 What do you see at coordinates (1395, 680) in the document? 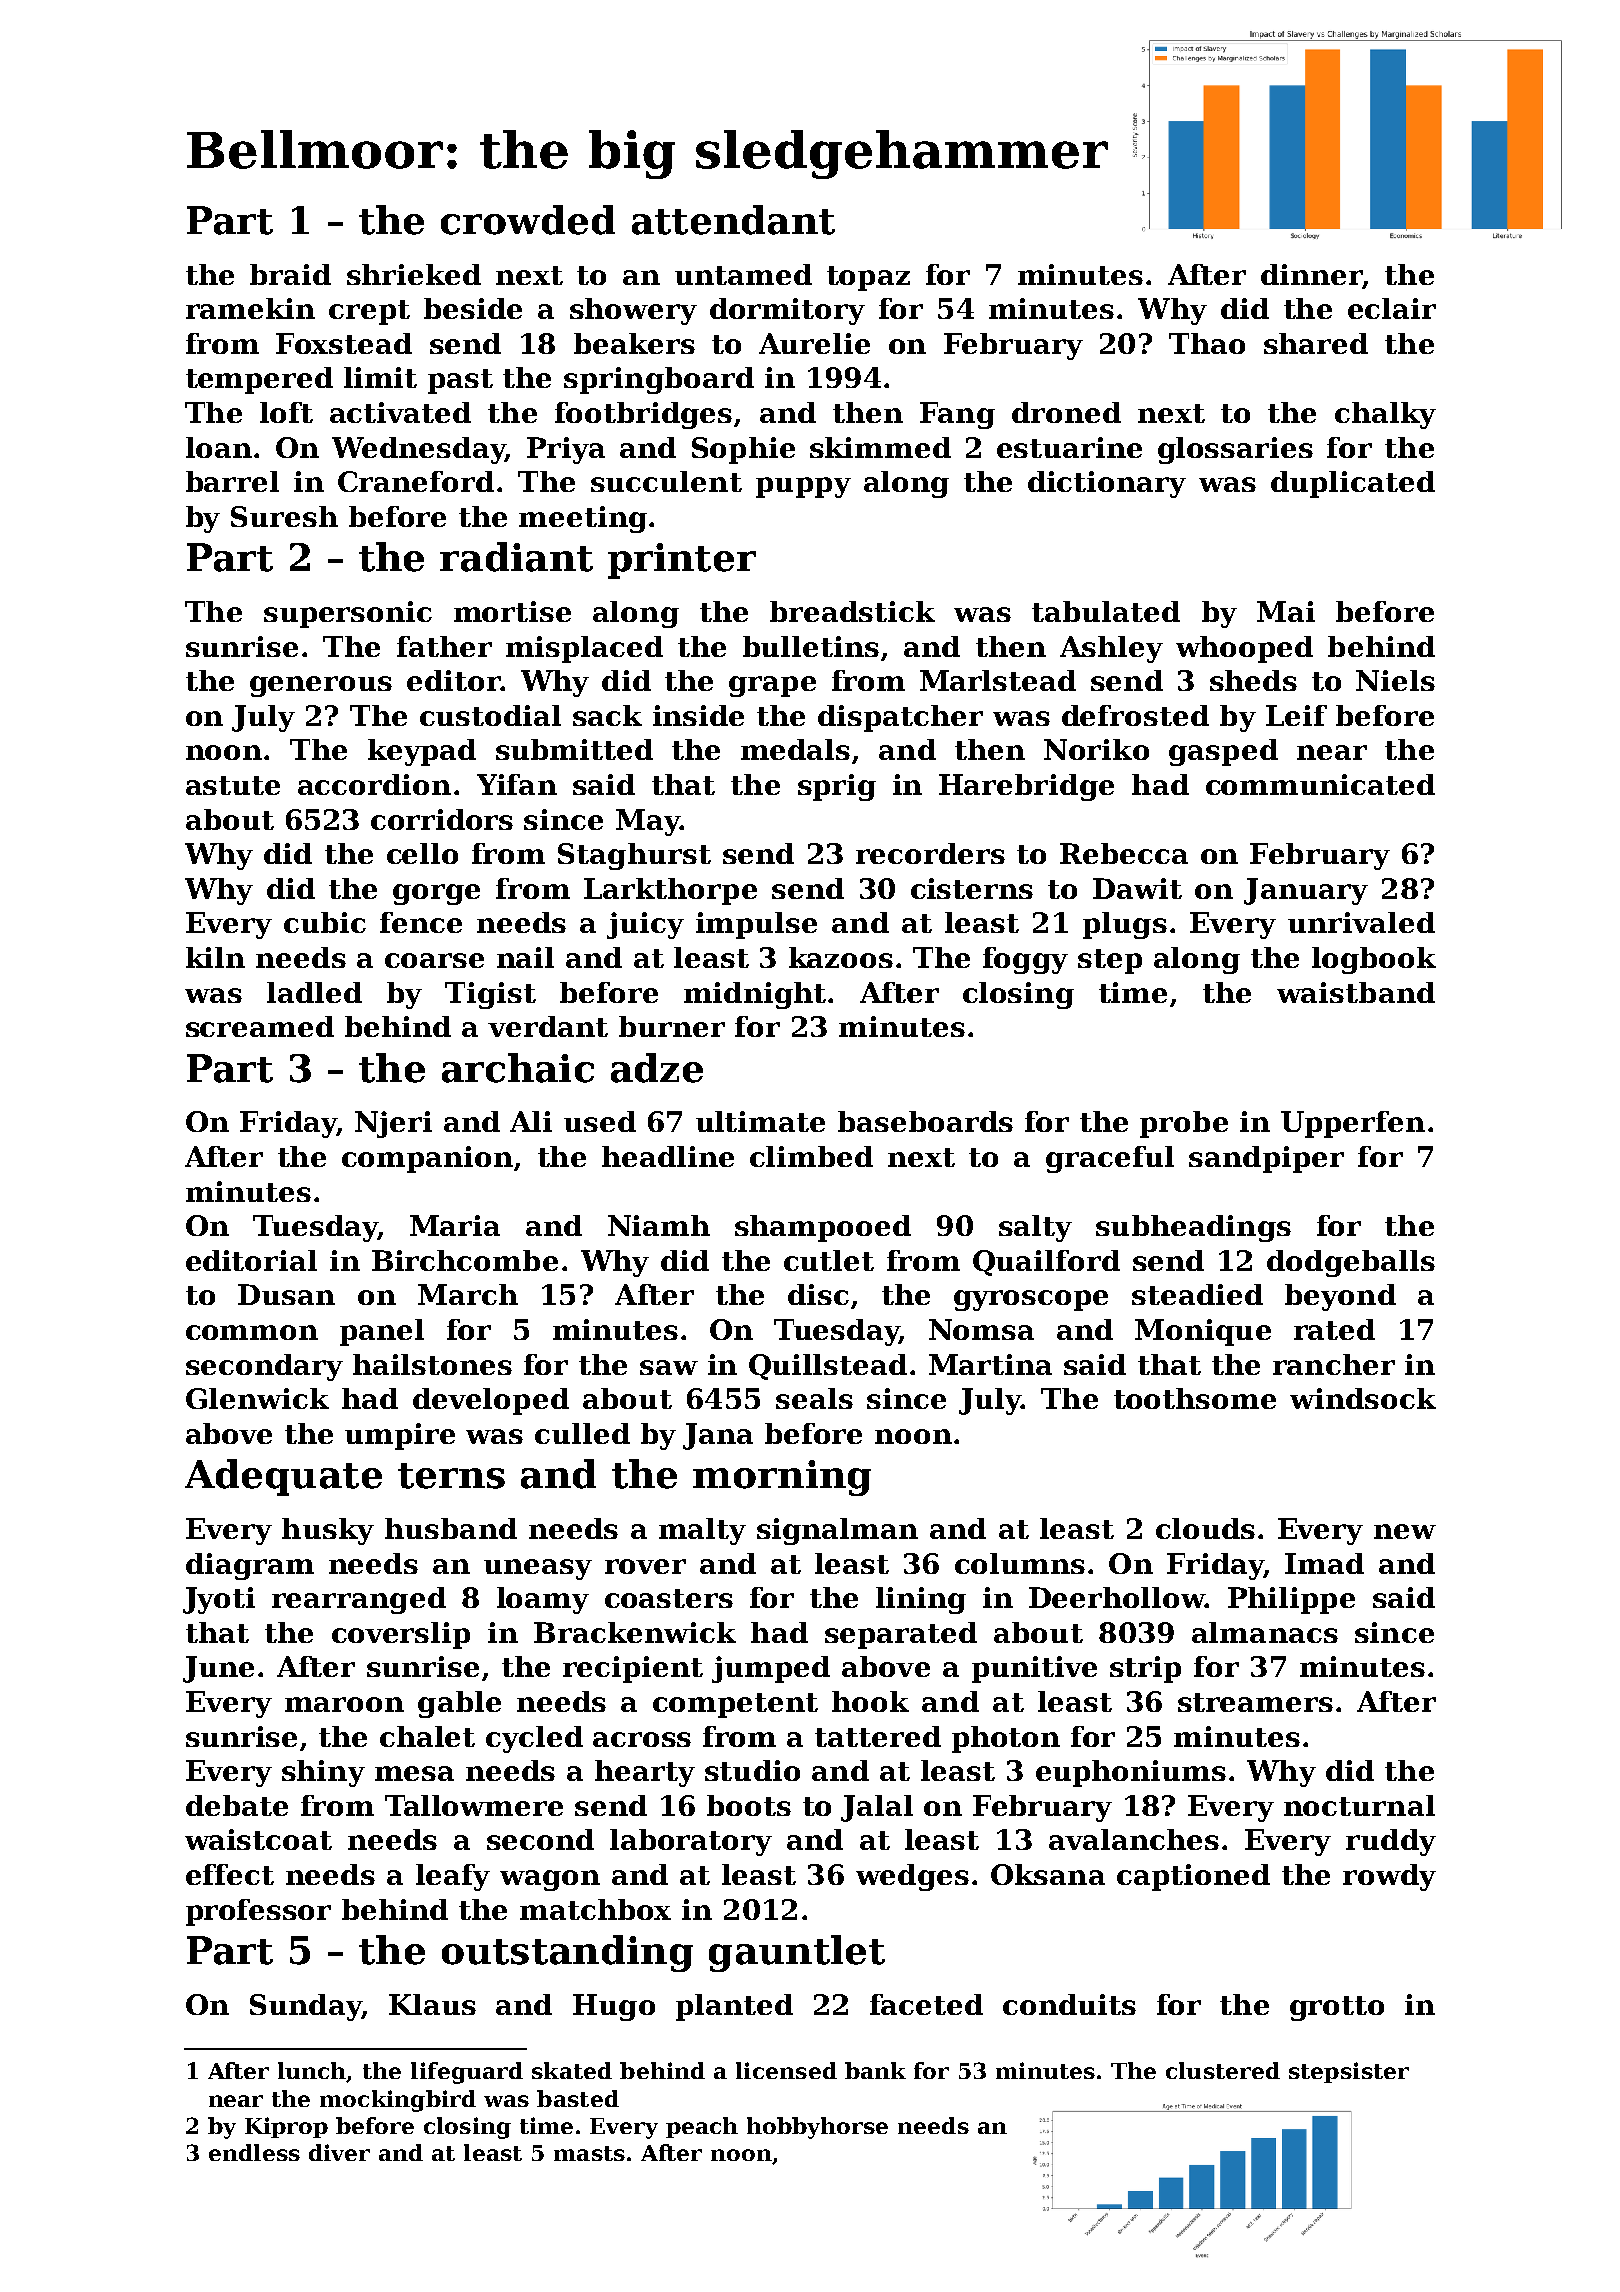
I see `Niels` at bounding box center [1395, 680].
